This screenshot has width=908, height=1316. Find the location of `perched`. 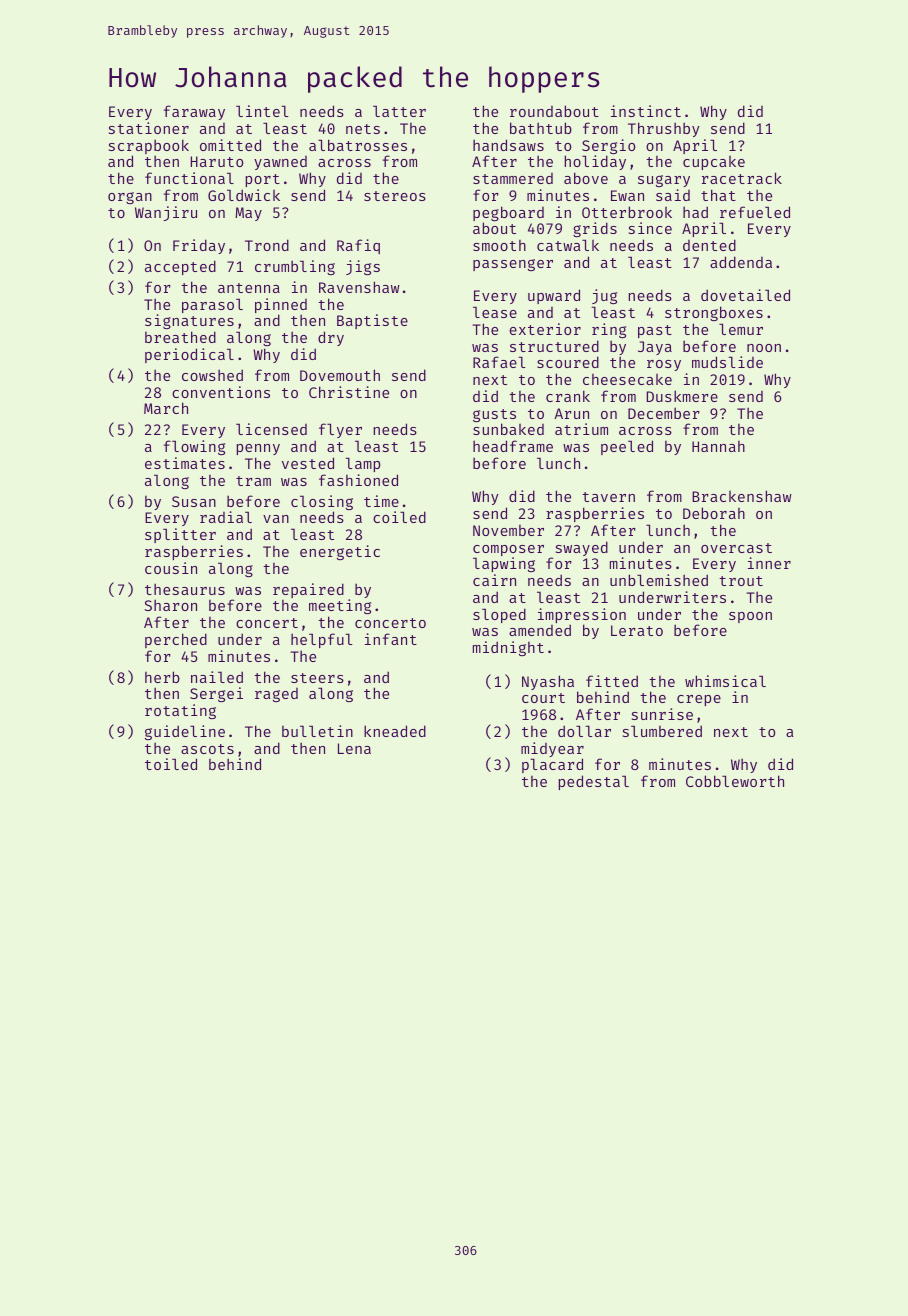

perched is located at coordinates (176, 640).
